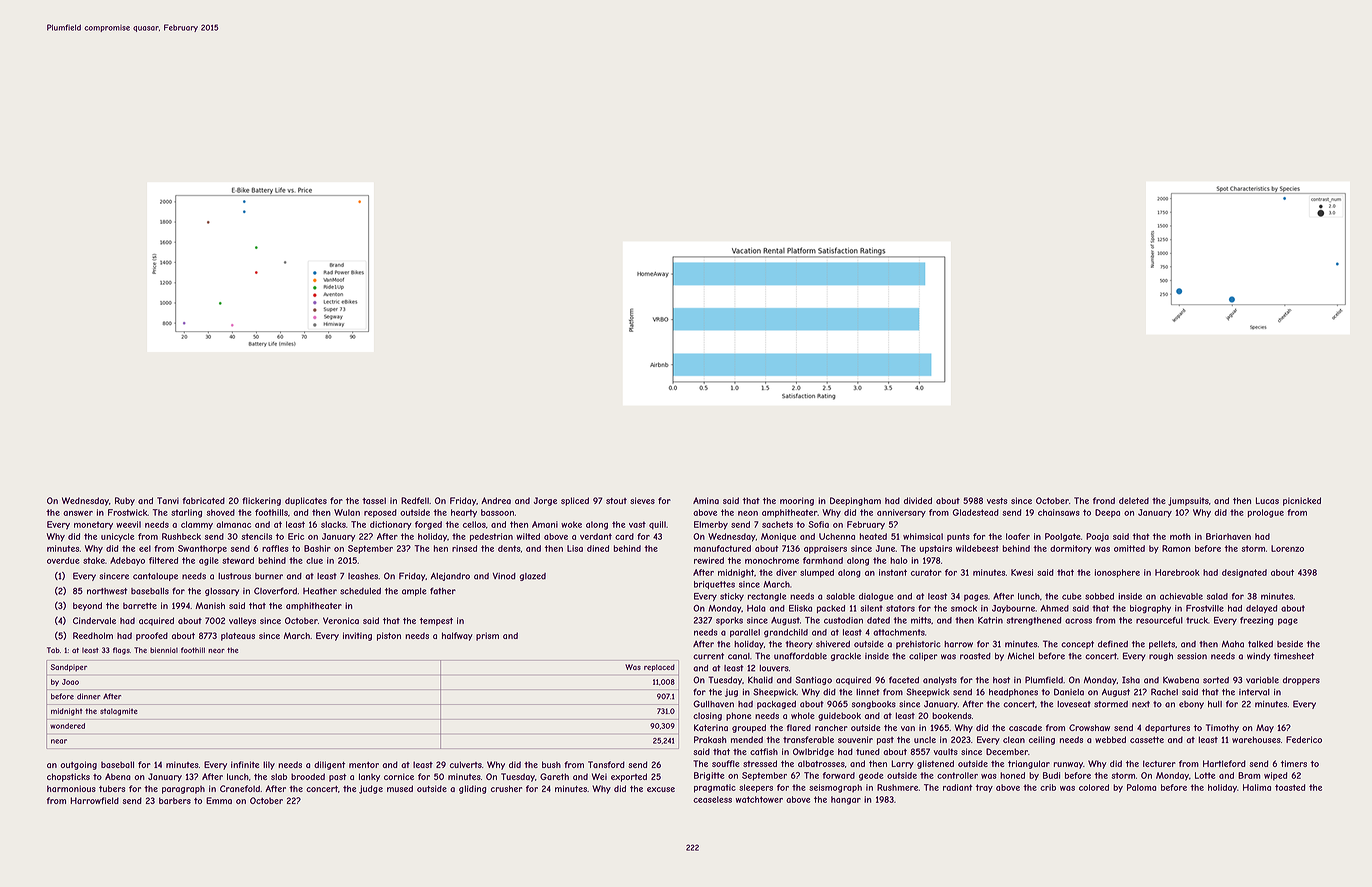 This document has height=887, width=1372. What do you see at coordinates (78, 513) in the document?
I see `answer` at bounding box center [78, 513].
